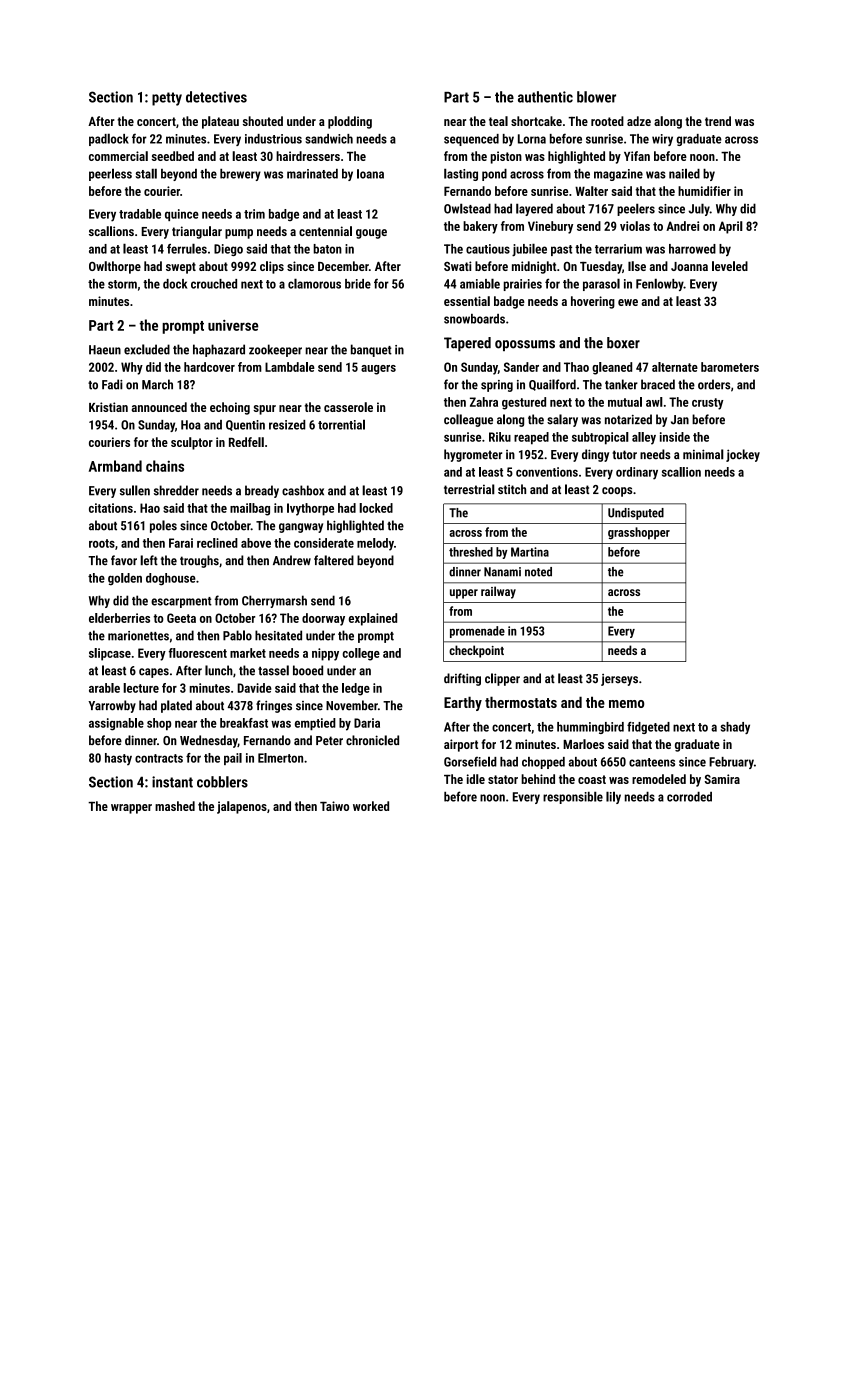 This page has width=849, height=1400. What do you see at coordinates (140, 214) in the page?
I see `tradable` at bounding box center [140, 214].
